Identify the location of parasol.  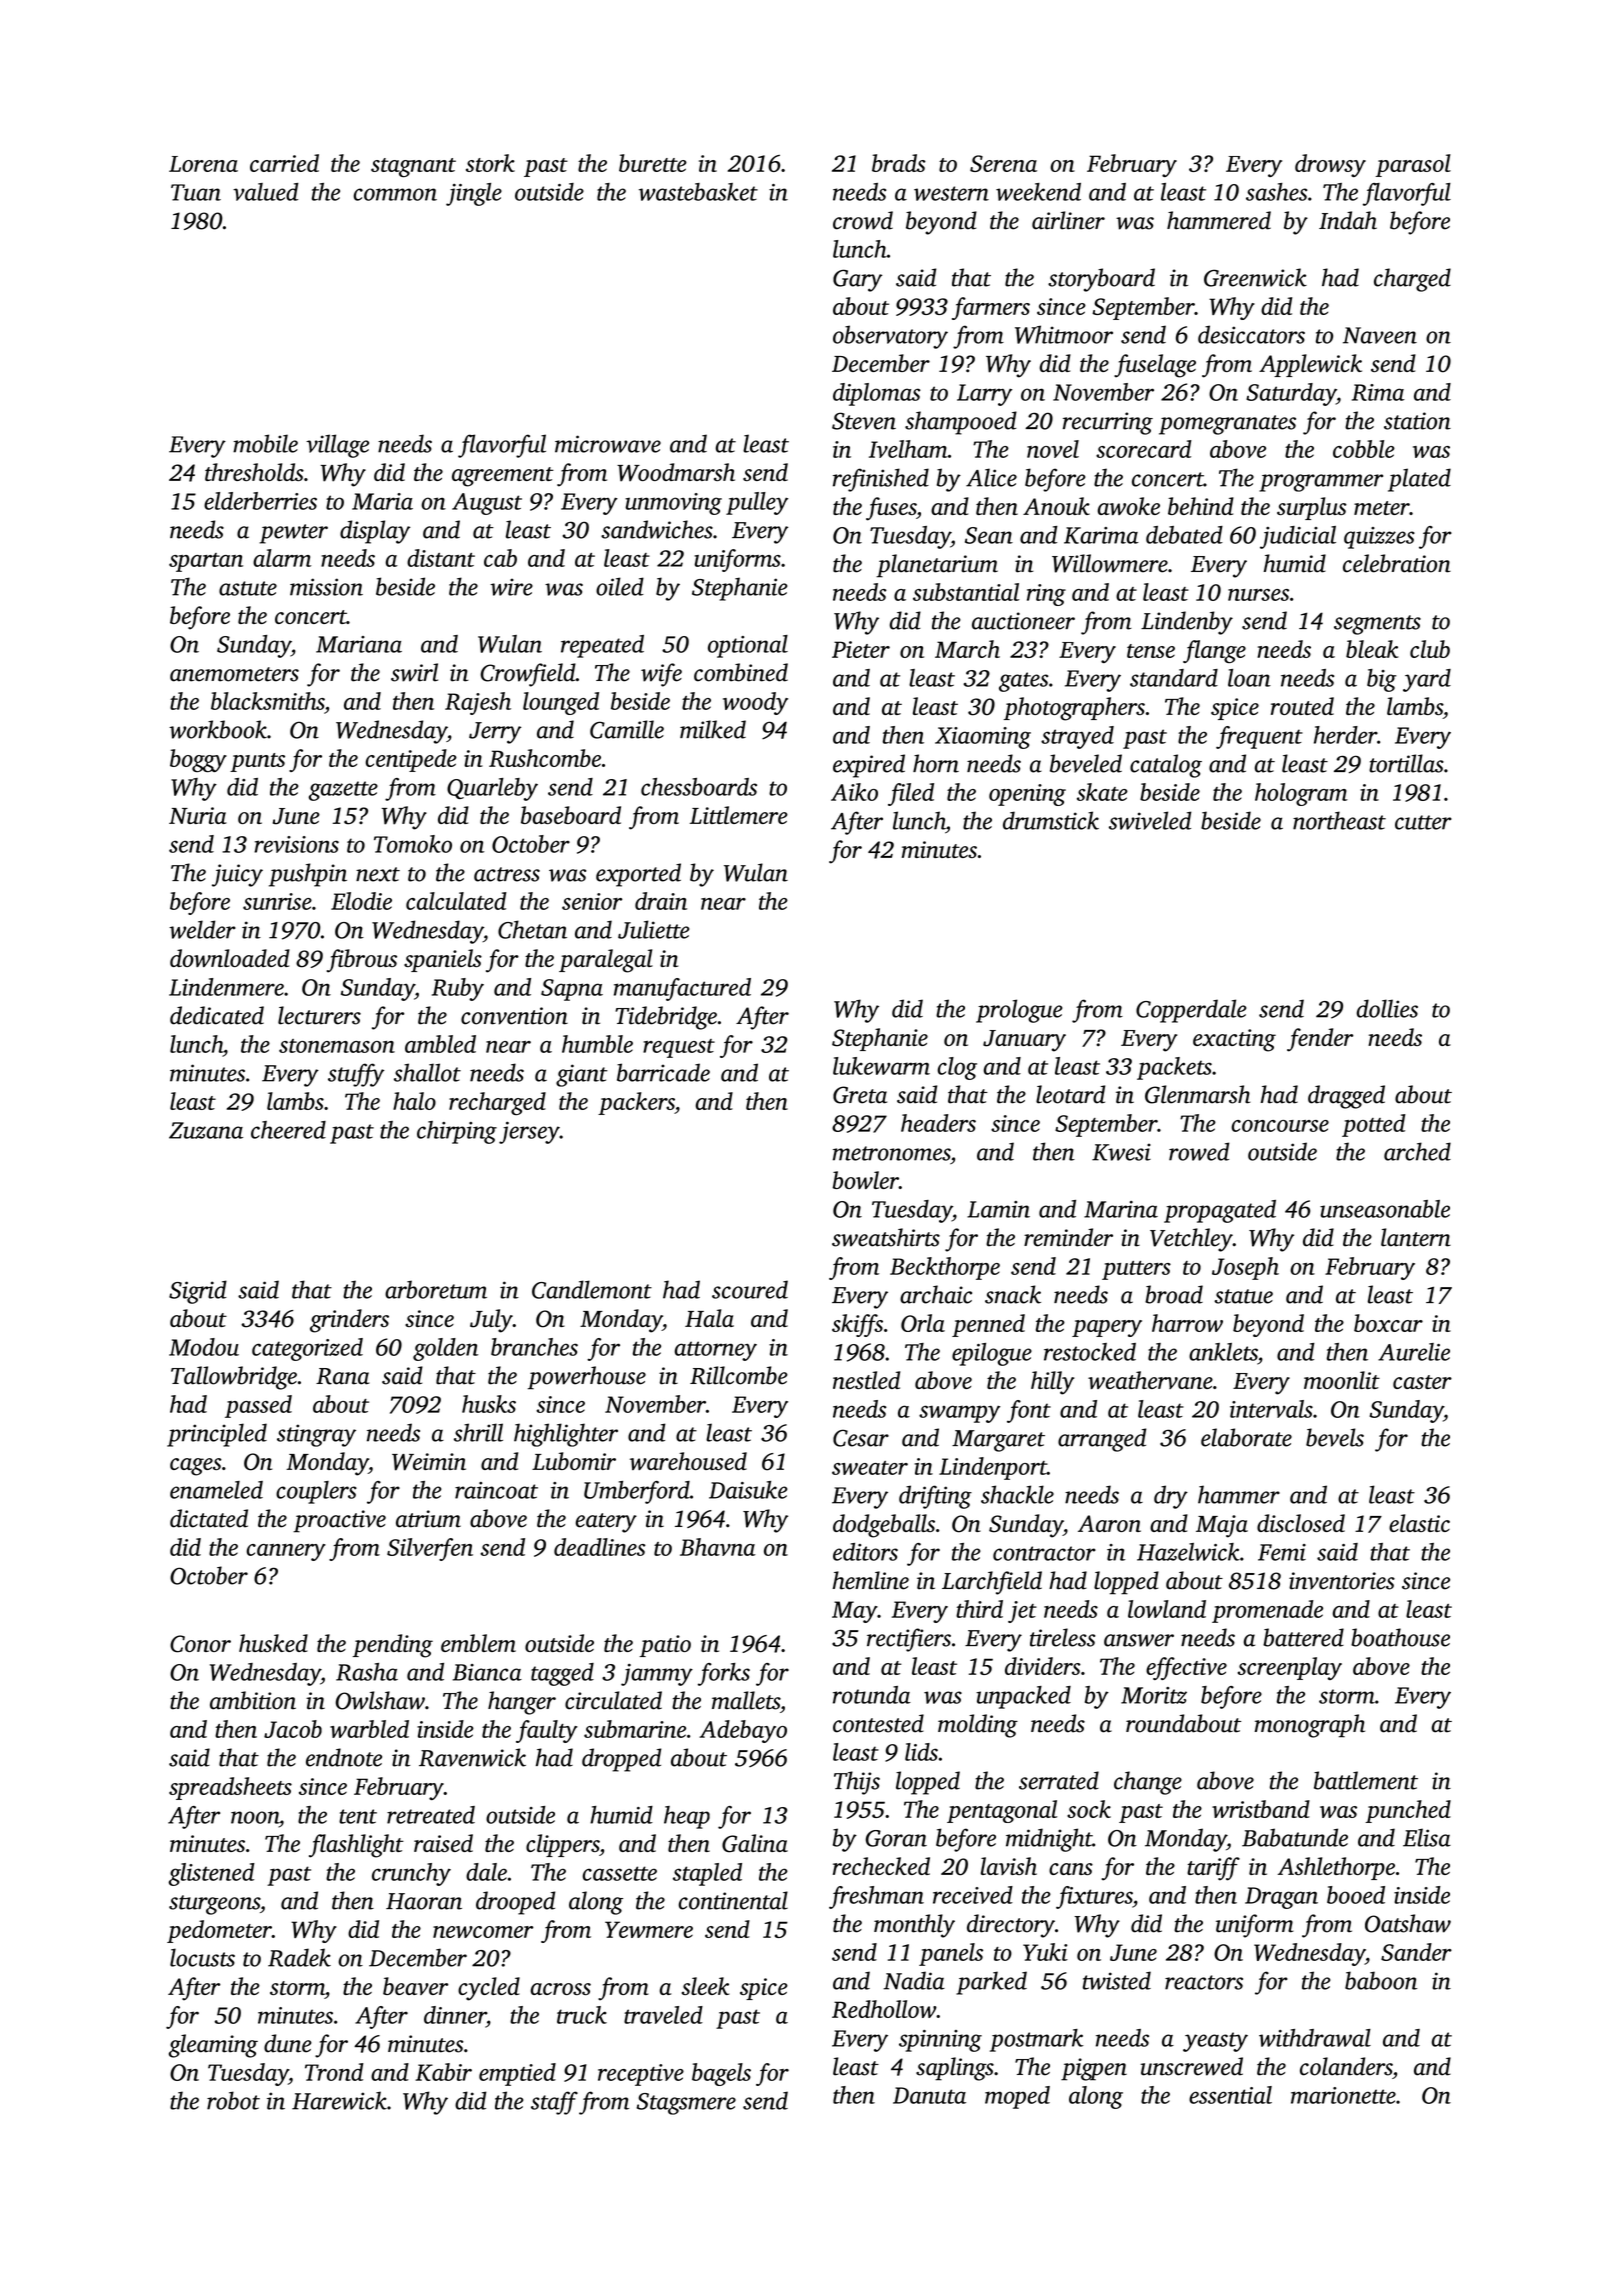
(1413, 165).
